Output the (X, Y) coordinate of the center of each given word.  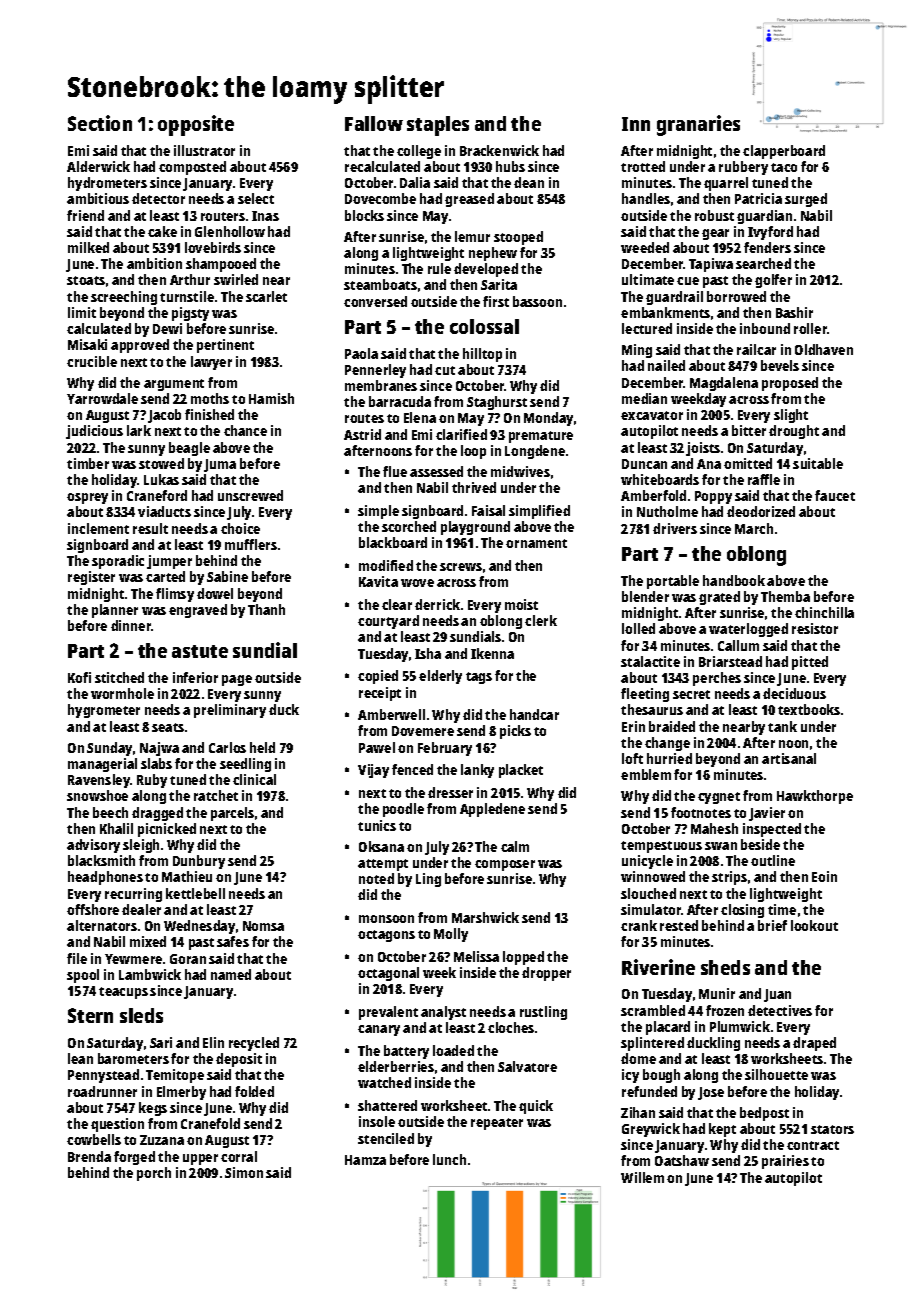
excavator (652, 415)
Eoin (824, 876)
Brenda (89, 1156)
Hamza (365, 1160)
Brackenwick (499, 150)
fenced (412, 769)
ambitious (98, 198)
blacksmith (101, 860)
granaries (698, 125)
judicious (94, 432)
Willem (642, 1177)
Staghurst (497, 403)
